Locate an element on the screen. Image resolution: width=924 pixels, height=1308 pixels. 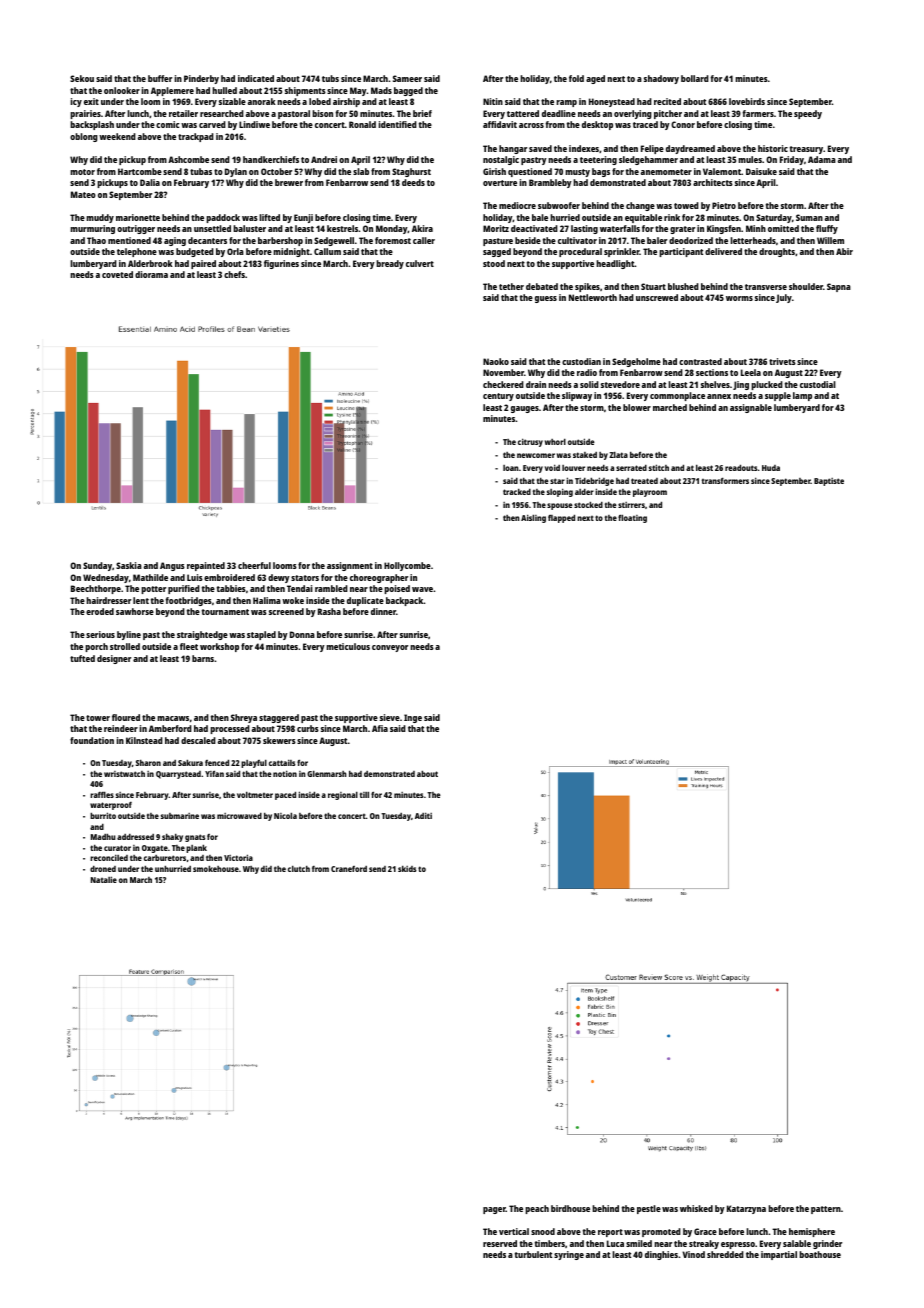
droned is located at coordinates (103, 868).
